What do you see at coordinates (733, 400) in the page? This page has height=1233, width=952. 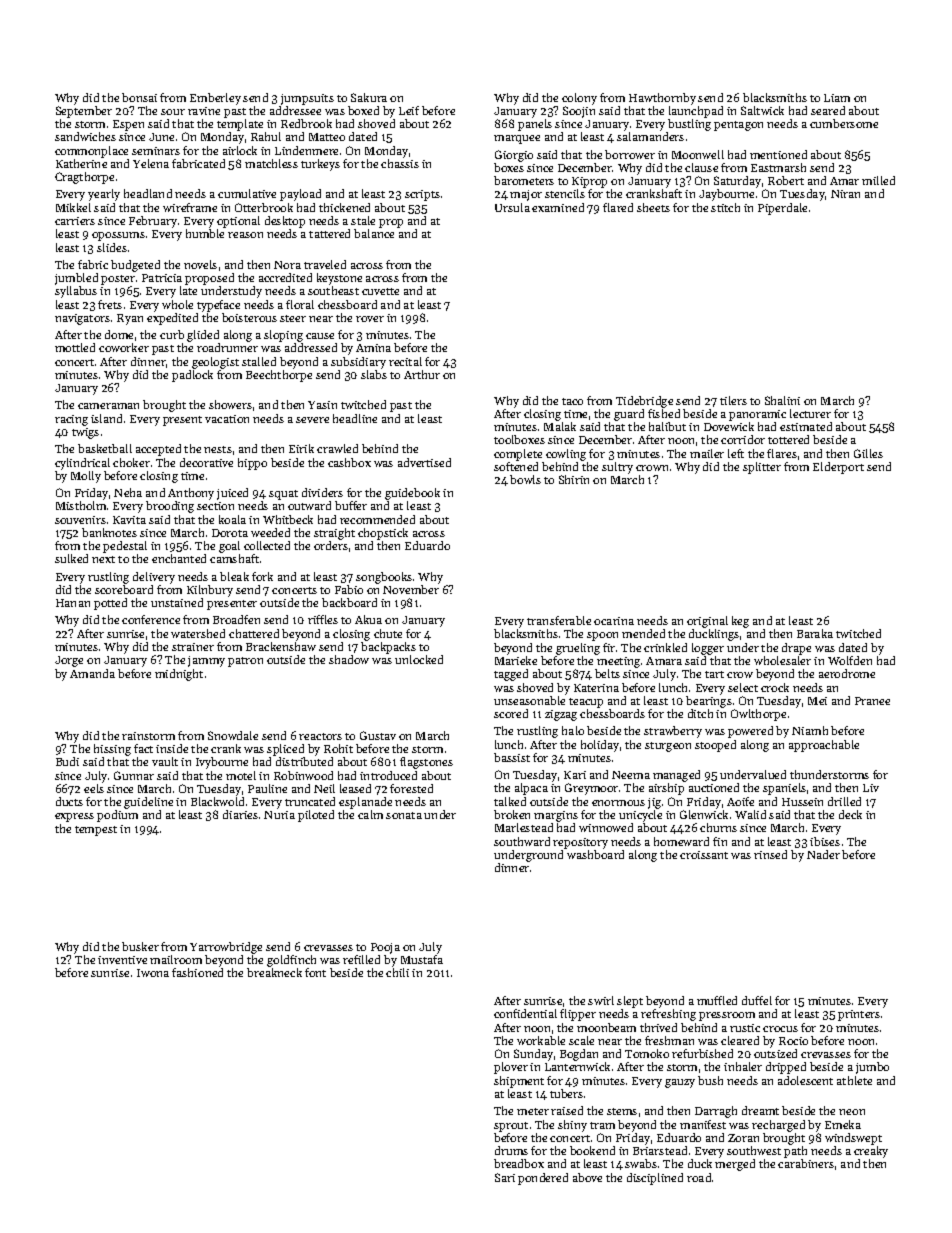 I see `tilers` at bounding box center [733, 400].
